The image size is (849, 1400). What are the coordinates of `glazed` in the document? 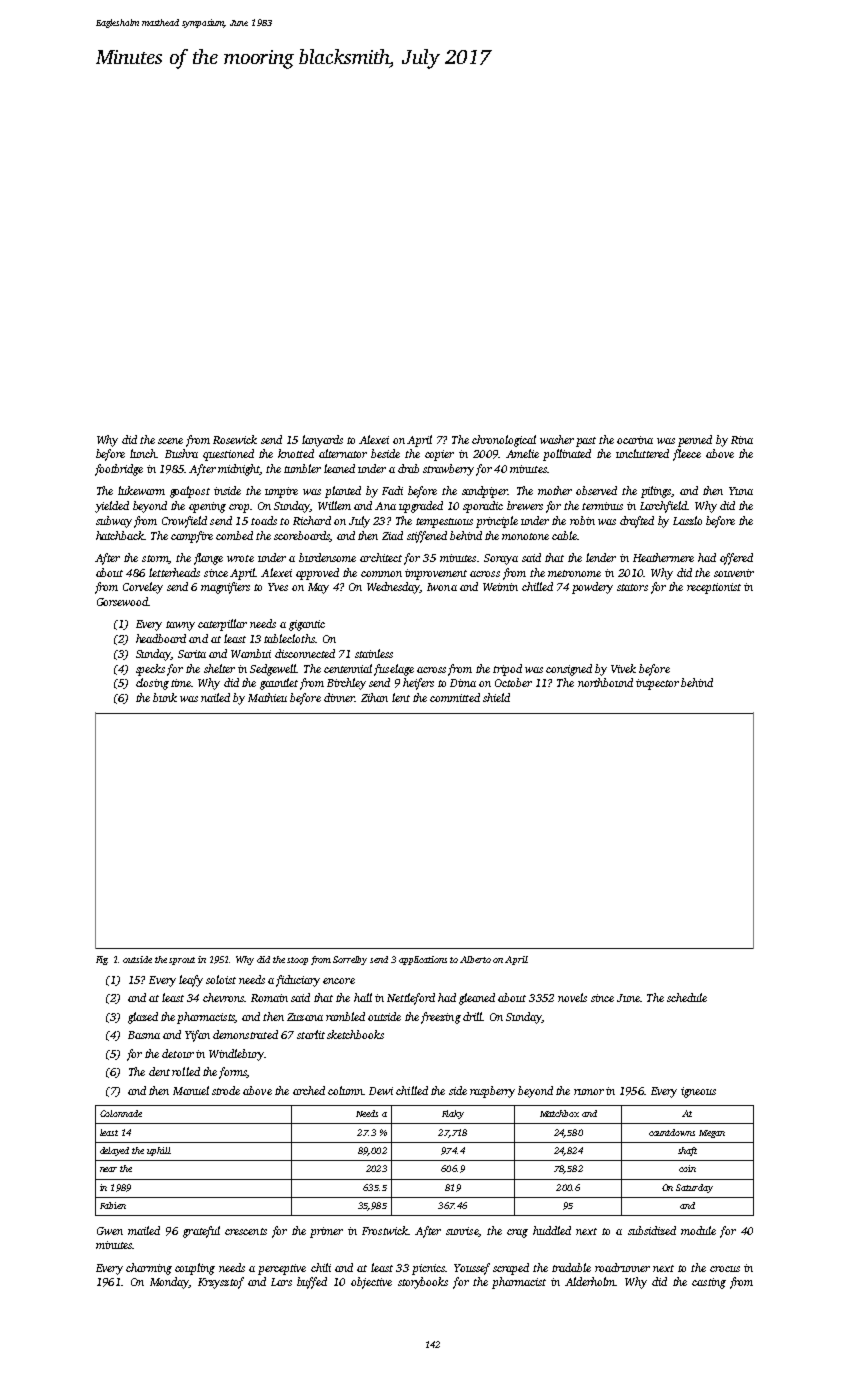 It's located at (143, 1018).
